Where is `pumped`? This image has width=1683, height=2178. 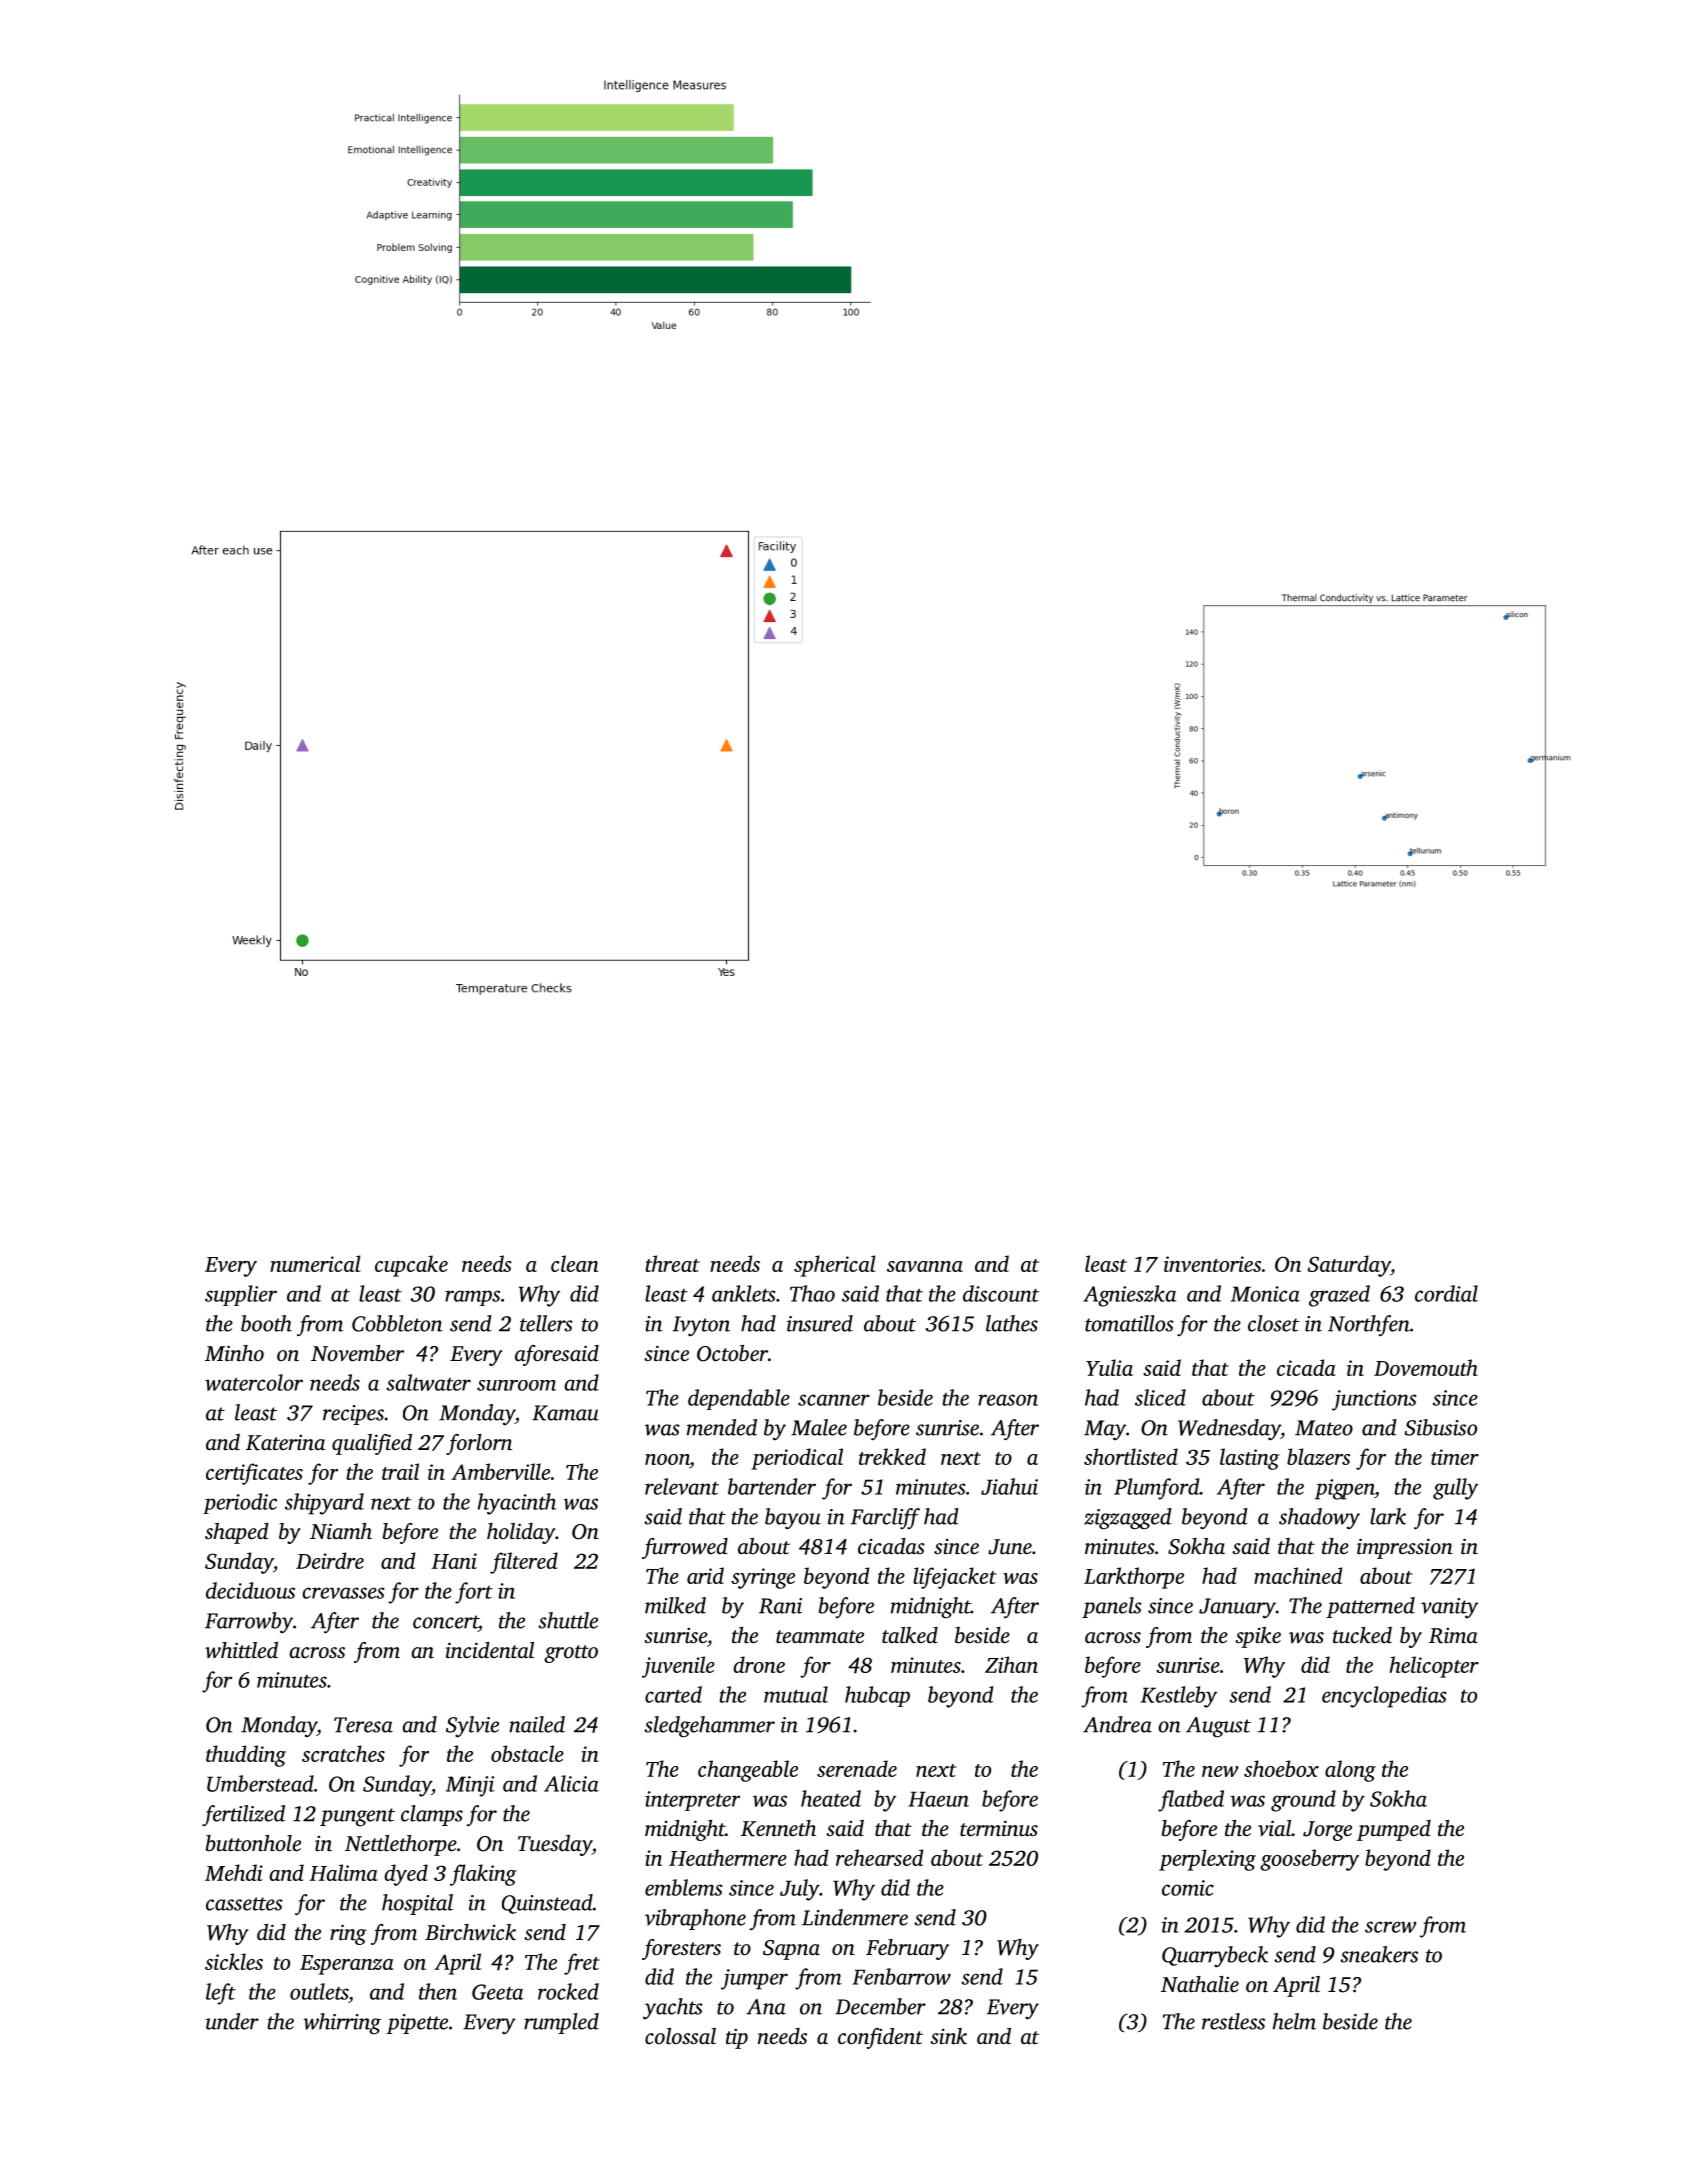 pumped is located at coordinates (1394, 1830).
